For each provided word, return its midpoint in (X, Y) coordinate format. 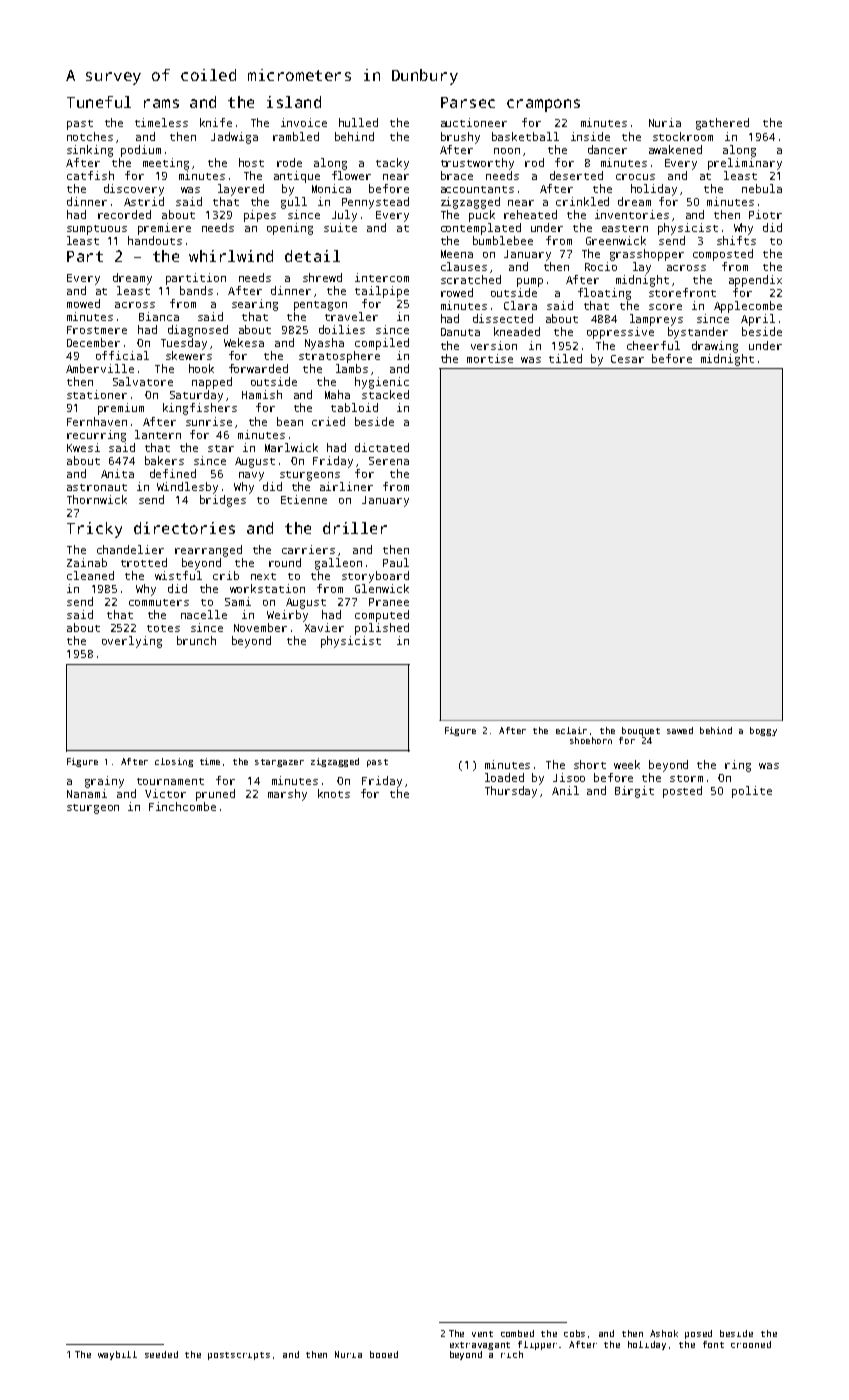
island (294, 102)
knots (334, 793)
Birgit (634, 792)
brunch (196, 640)
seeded (161, 1354)
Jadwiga (234, 138)
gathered (722, 124)
